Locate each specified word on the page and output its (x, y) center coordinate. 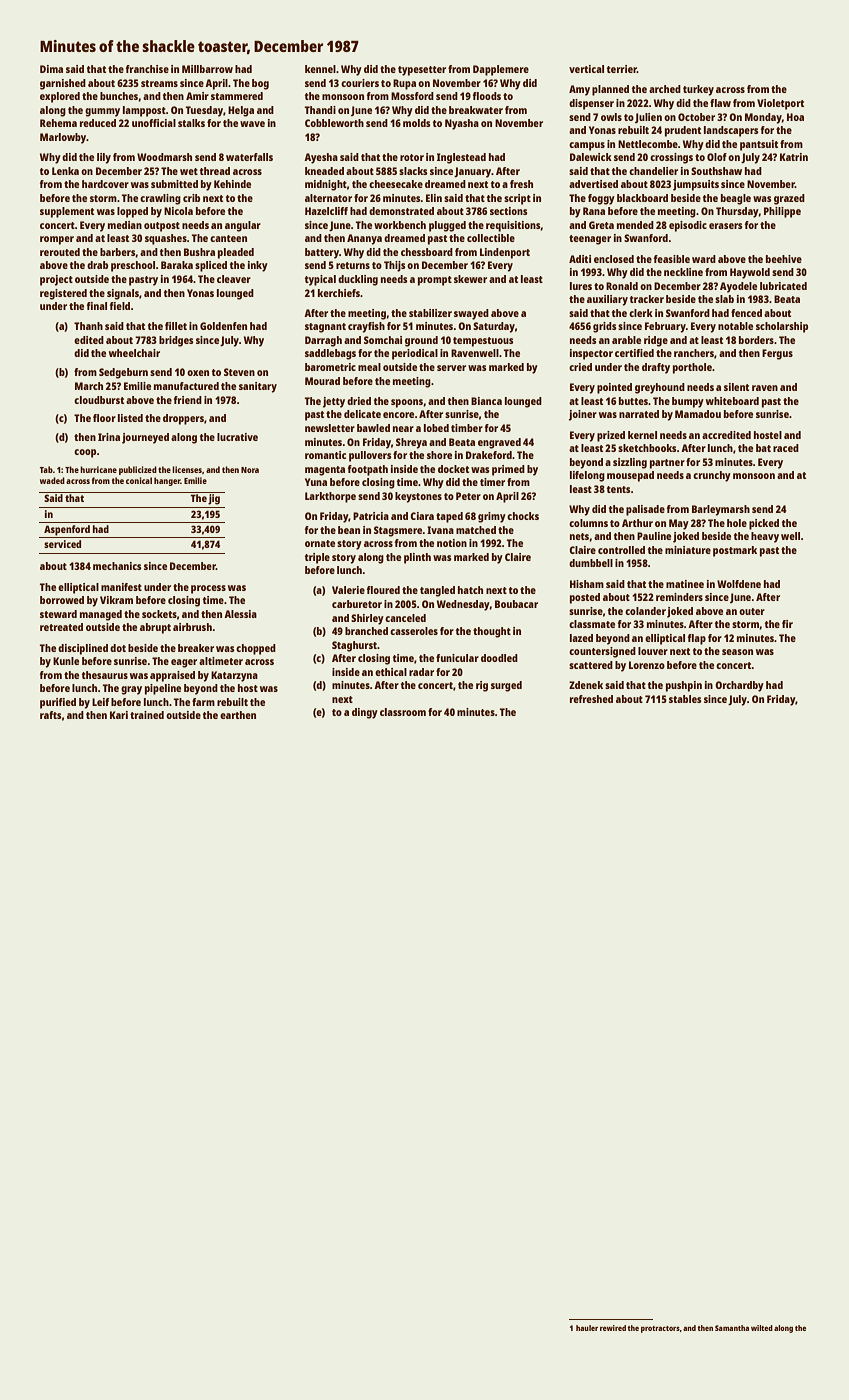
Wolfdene (739, 584)
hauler (587, 1328)
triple (317, 558)
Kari (119, 715)
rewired (613, 1328)
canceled (405, 618)
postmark (735, 551)
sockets (159, 614)
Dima (51, 69)
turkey (698, 90)
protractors (660, 1329)
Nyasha (462, 124)
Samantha (732, 1328)
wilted (762, 1328)
